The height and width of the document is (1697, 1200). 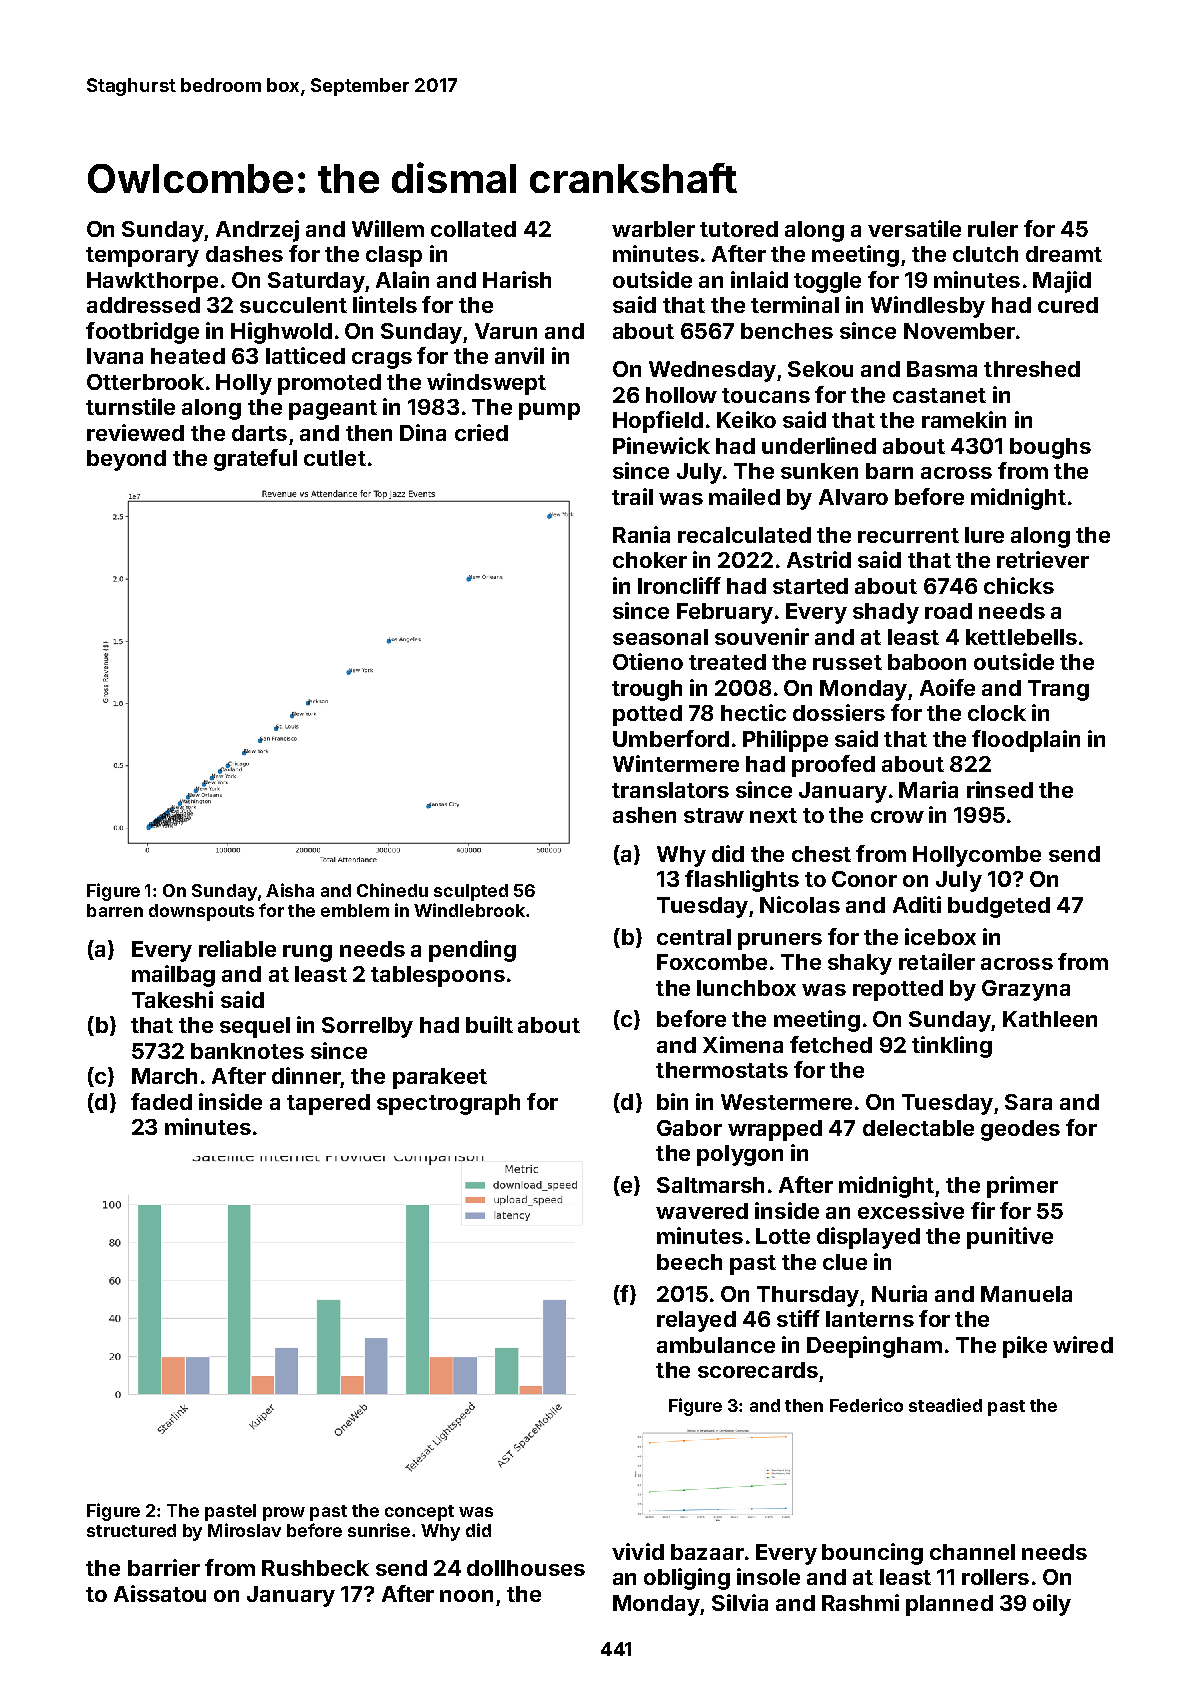 What do you see at coordinates (290, 890) in the document?
I see `Aisha` at bounding box center [290, 890].
